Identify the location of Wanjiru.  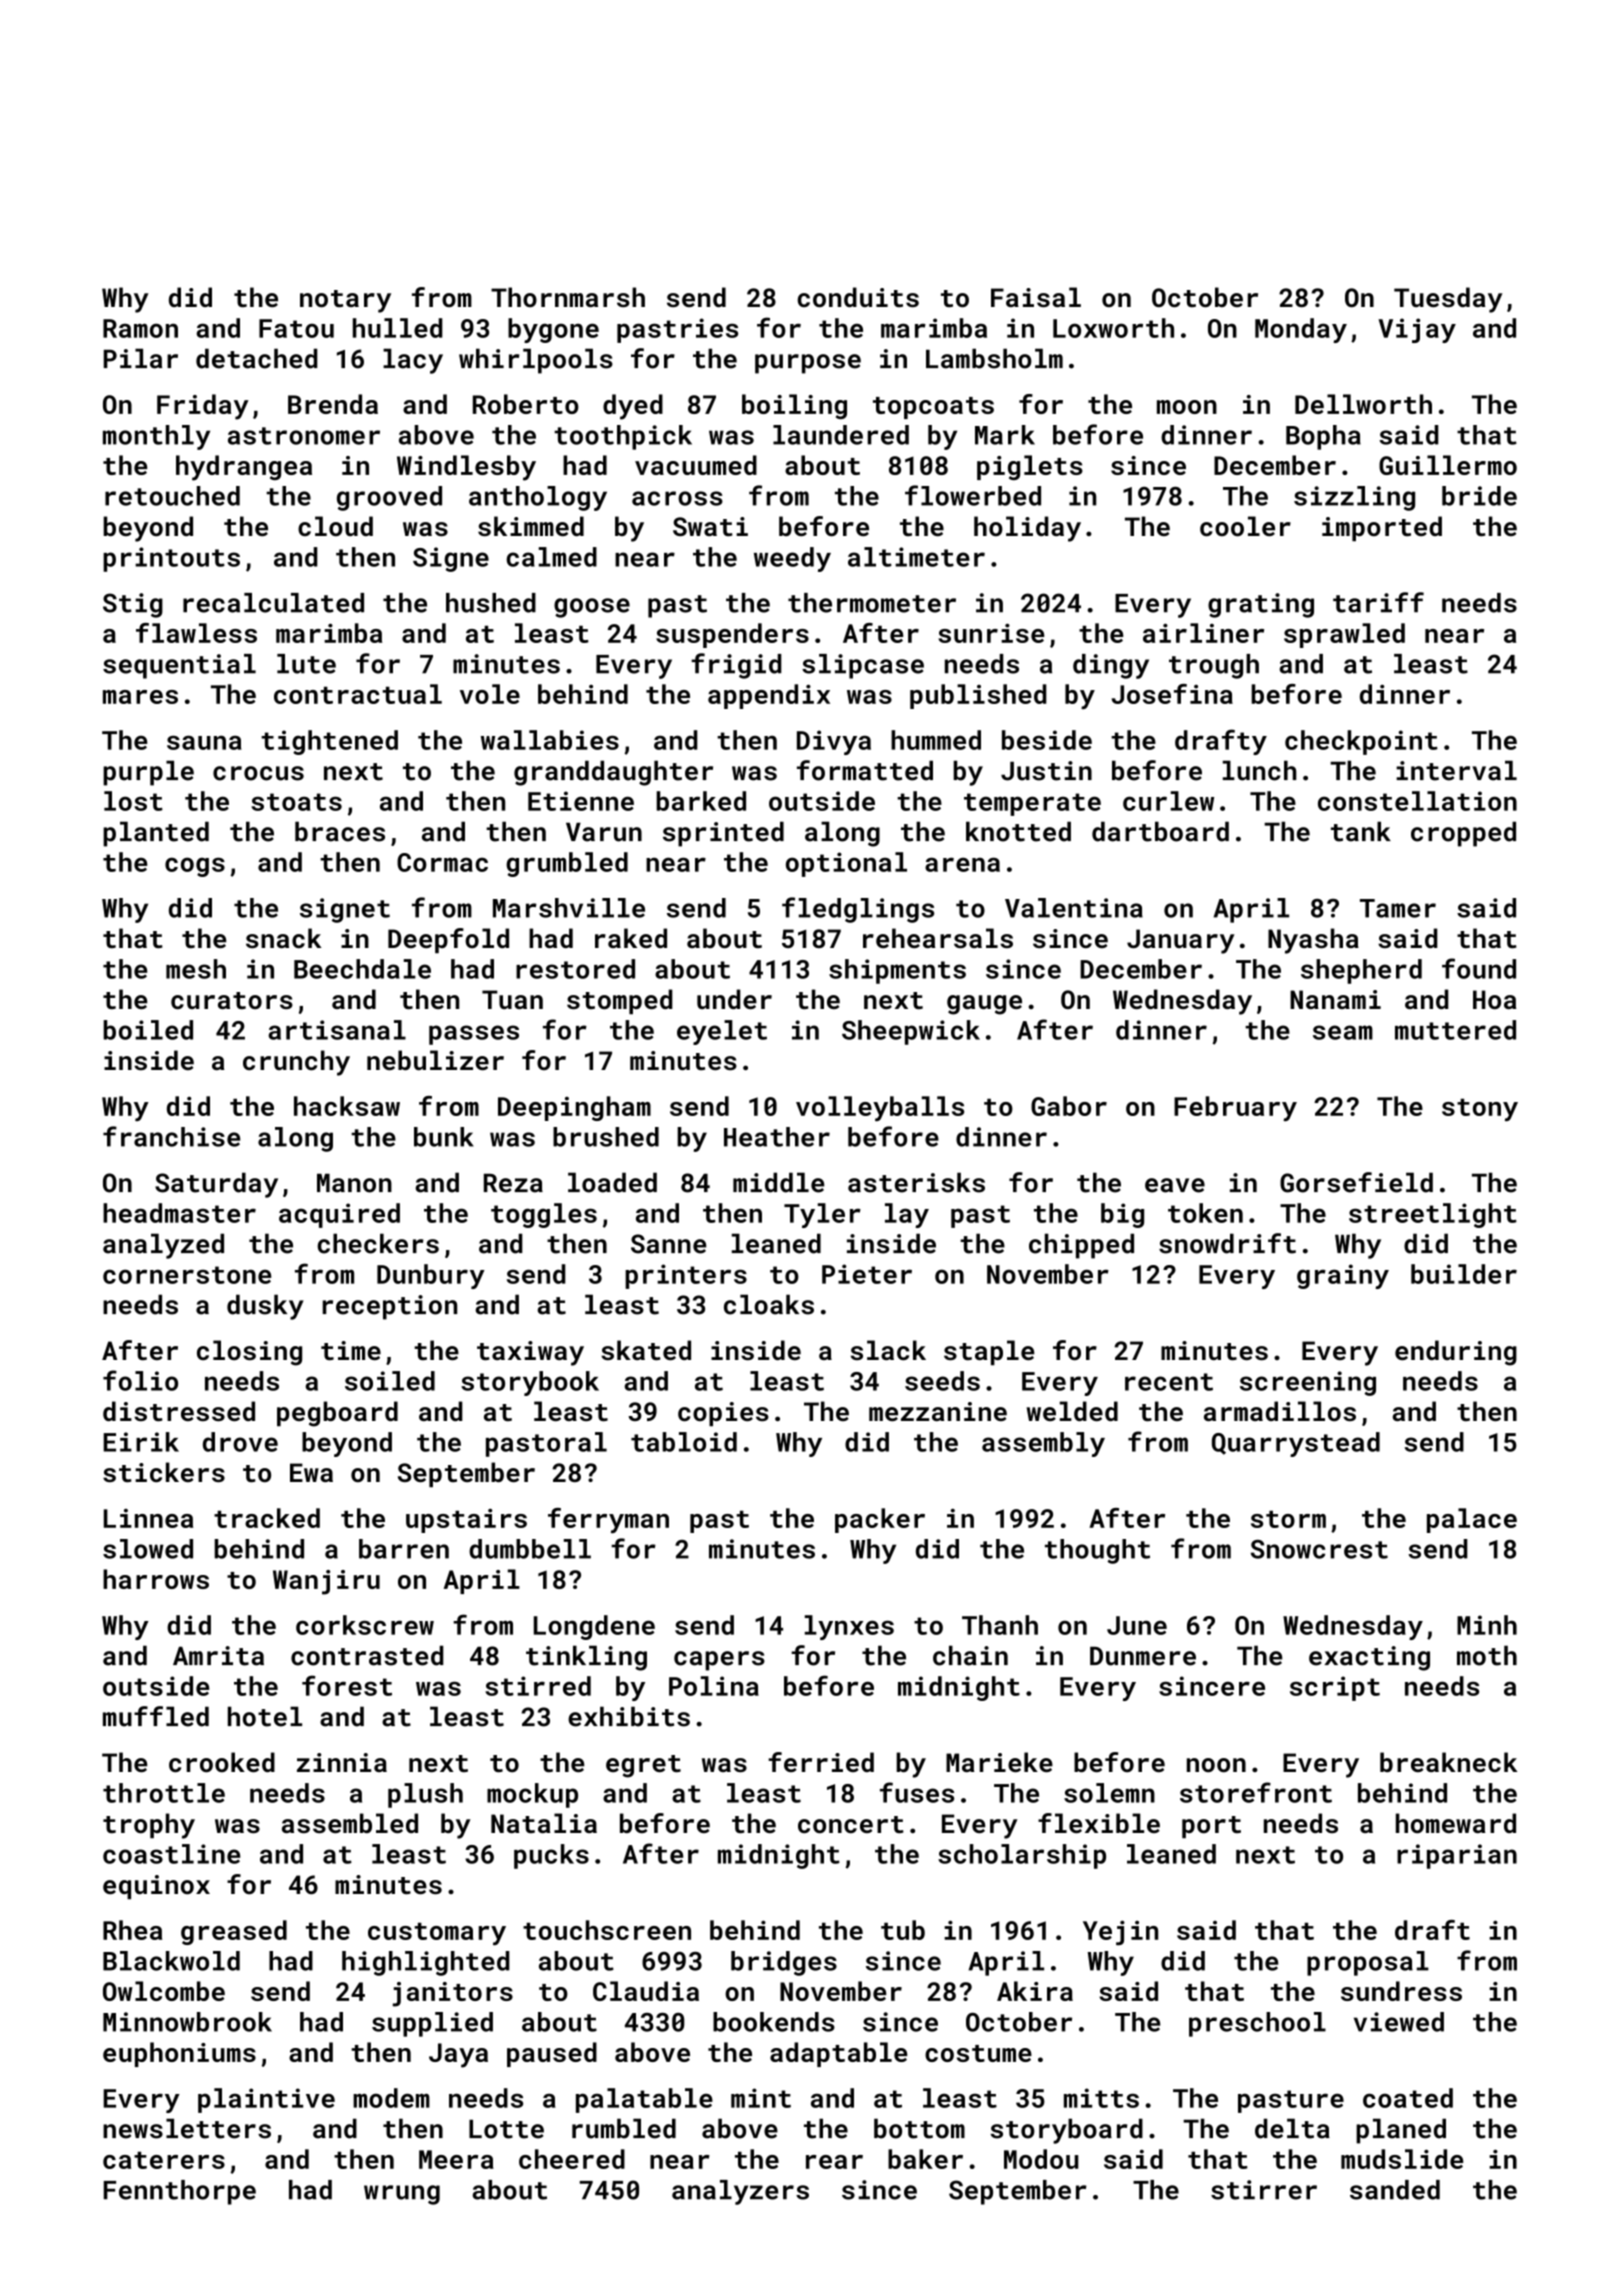
(326, 1582).
